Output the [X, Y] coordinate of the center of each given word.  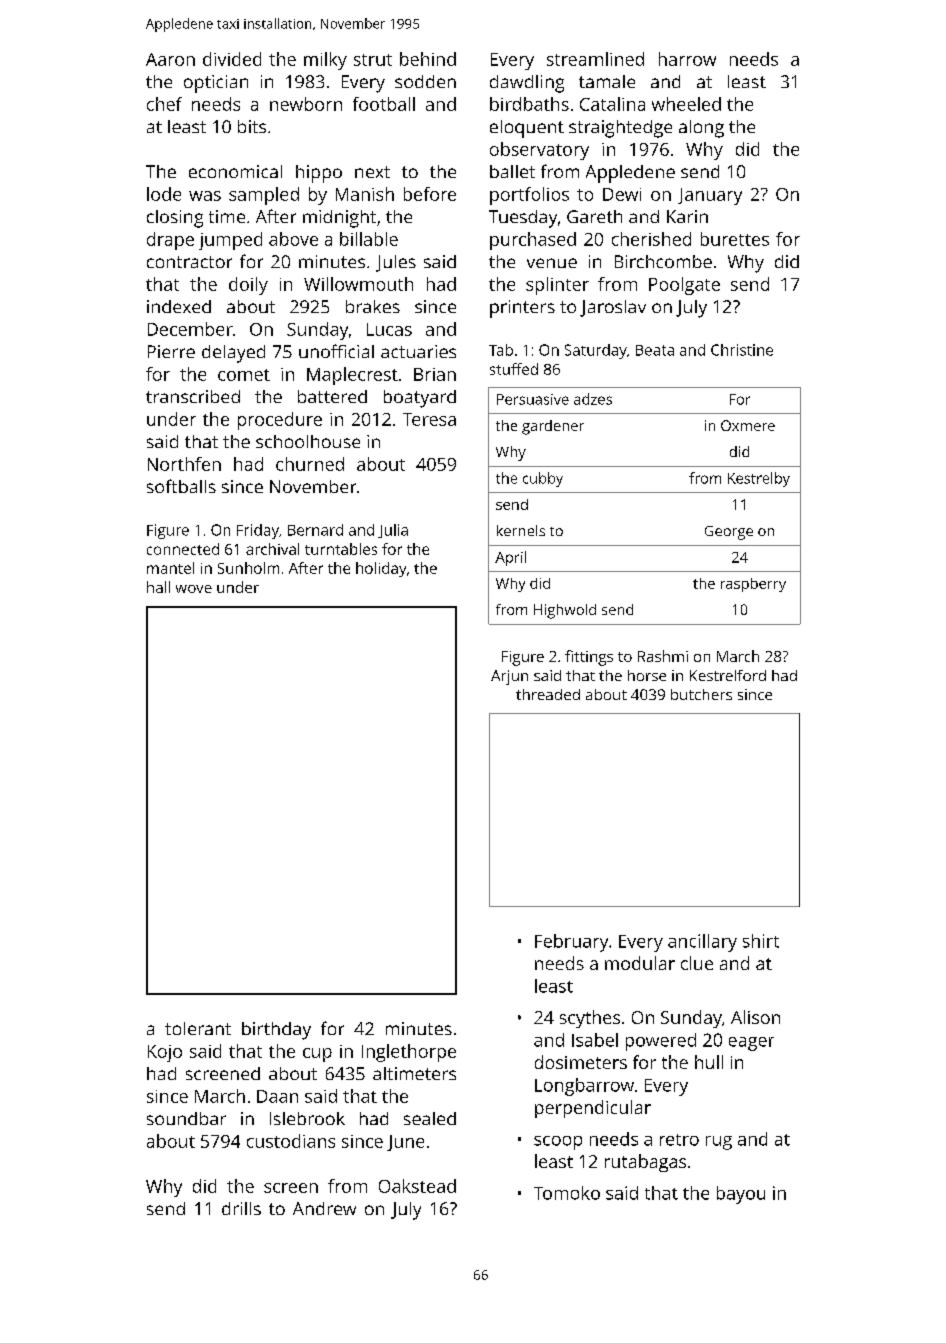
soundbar [186, 1118]
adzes [593, 399]
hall [158, 587]
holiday [381, 569]
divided [232, 59]
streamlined [595, 59]
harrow [687, 59]
